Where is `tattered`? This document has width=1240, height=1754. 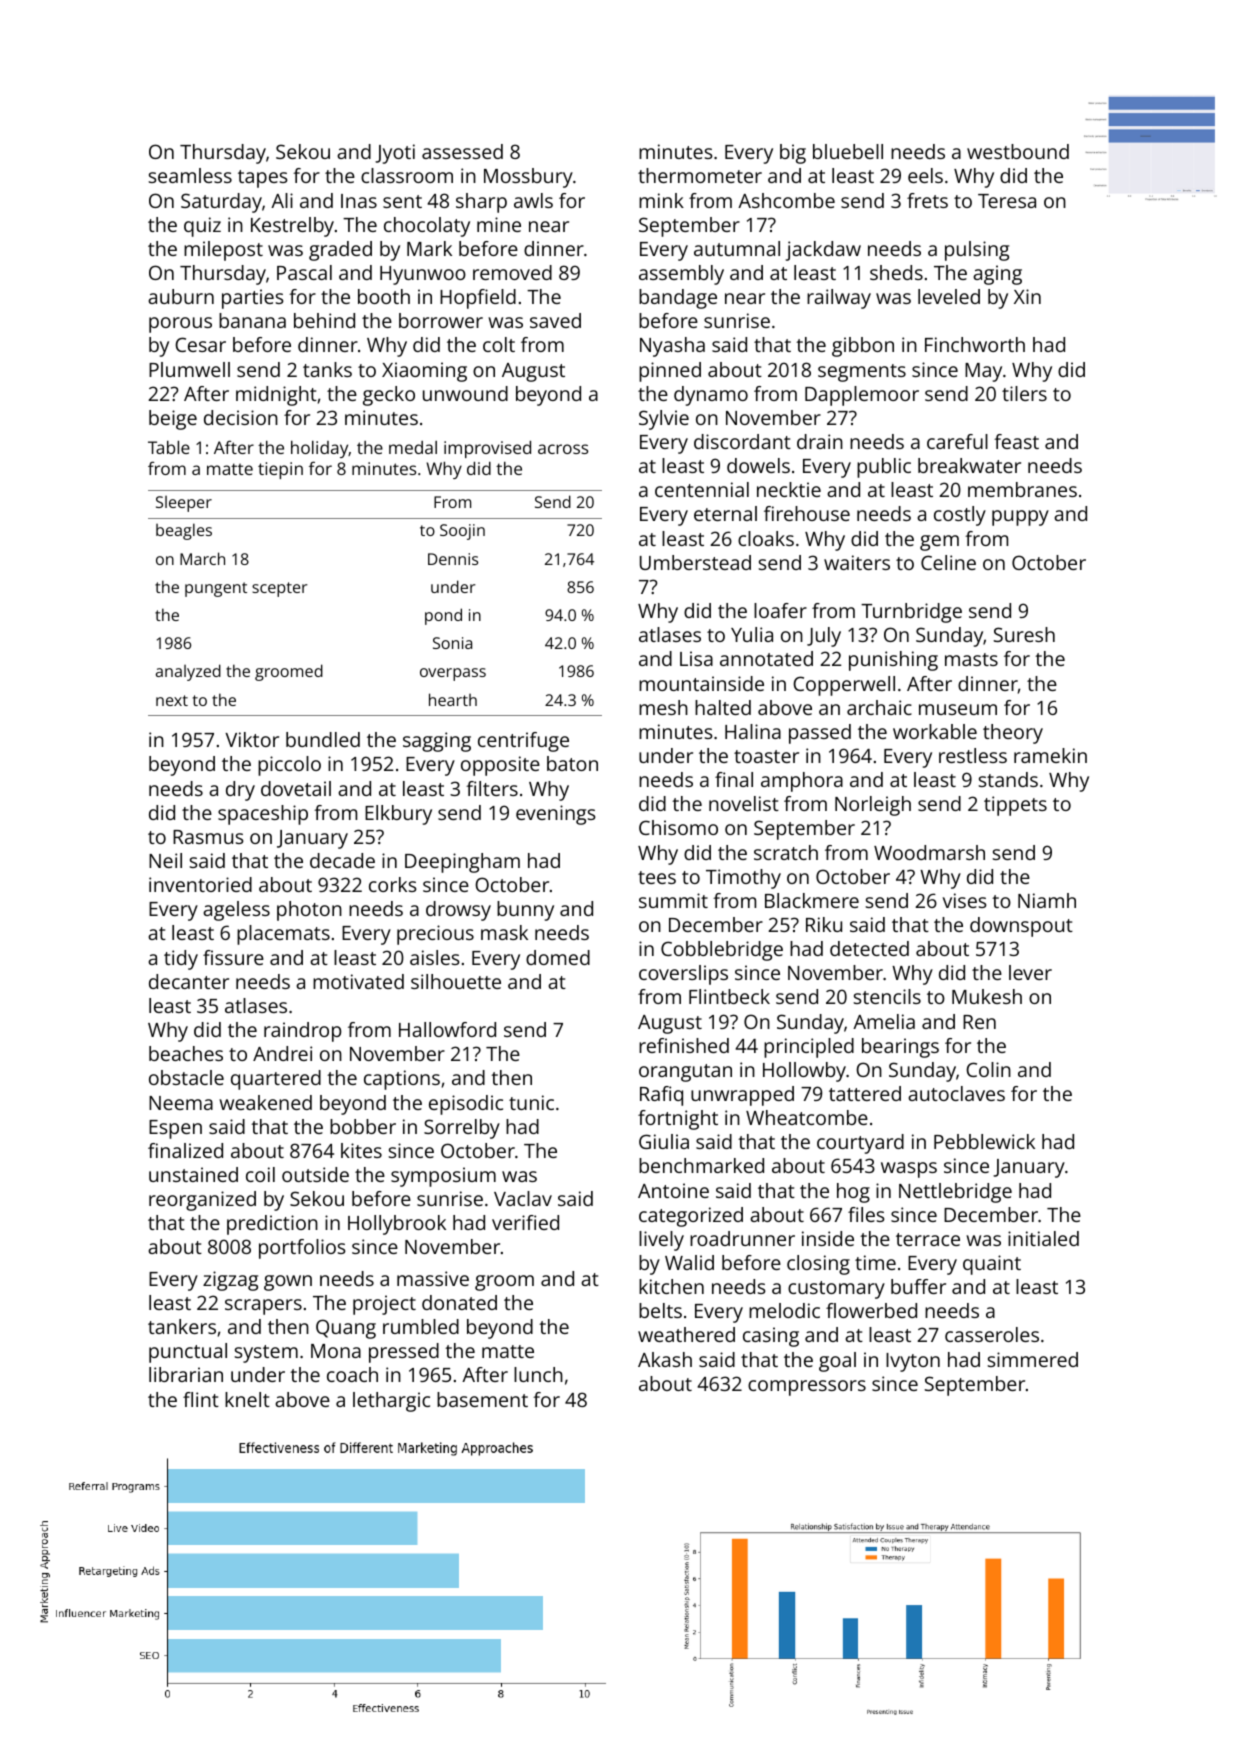
tattered is located at coordinates (865, 1093).
